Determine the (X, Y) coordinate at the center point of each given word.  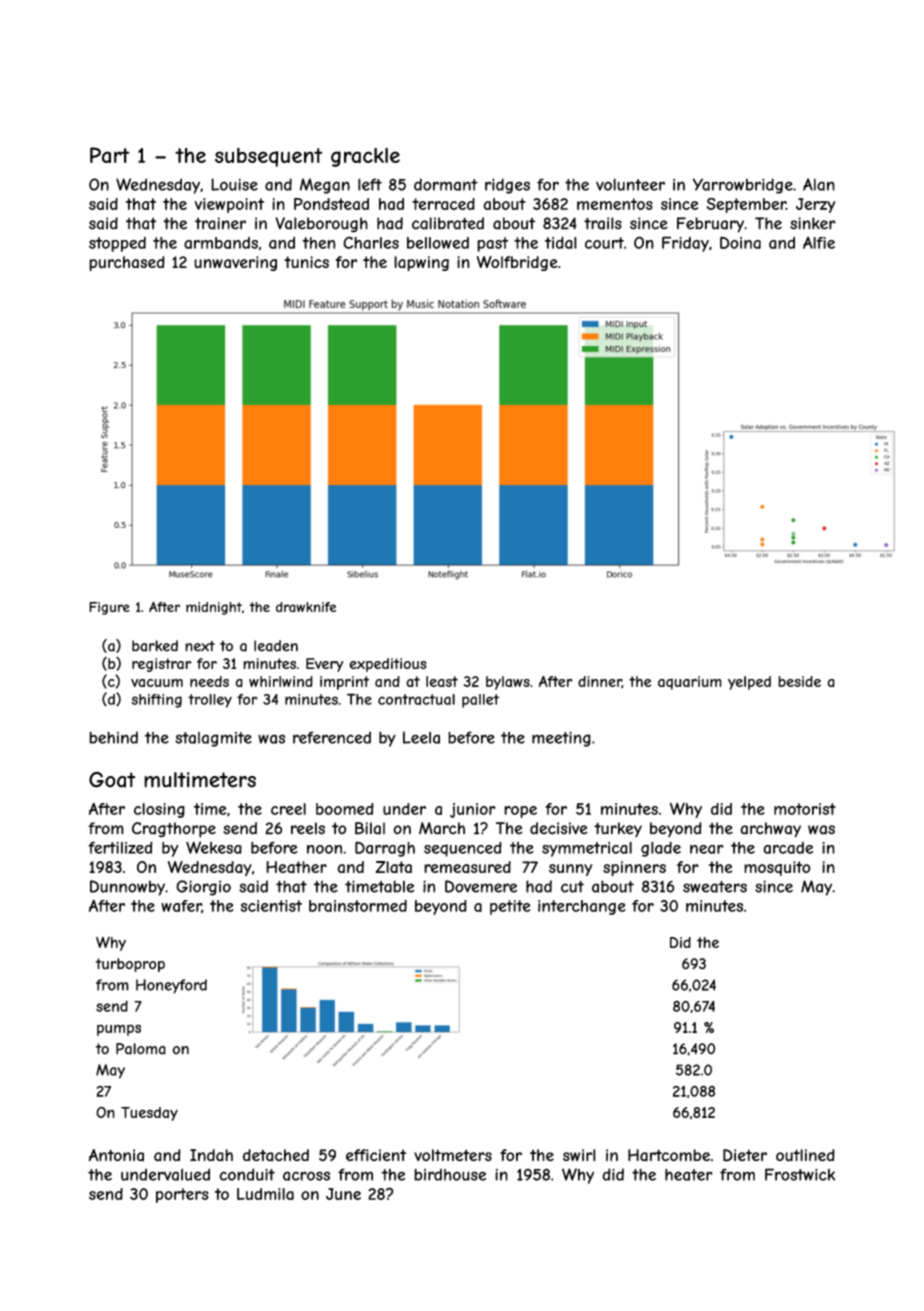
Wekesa (214, 847)
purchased (127, 263)
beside (799, 681)
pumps (119, 1030)
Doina (740, 242)
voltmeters (453, 1155)
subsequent (268, 157)
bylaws (508, 683)
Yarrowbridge (742, 186)
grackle (365, 157)
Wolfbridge (517, 263)
